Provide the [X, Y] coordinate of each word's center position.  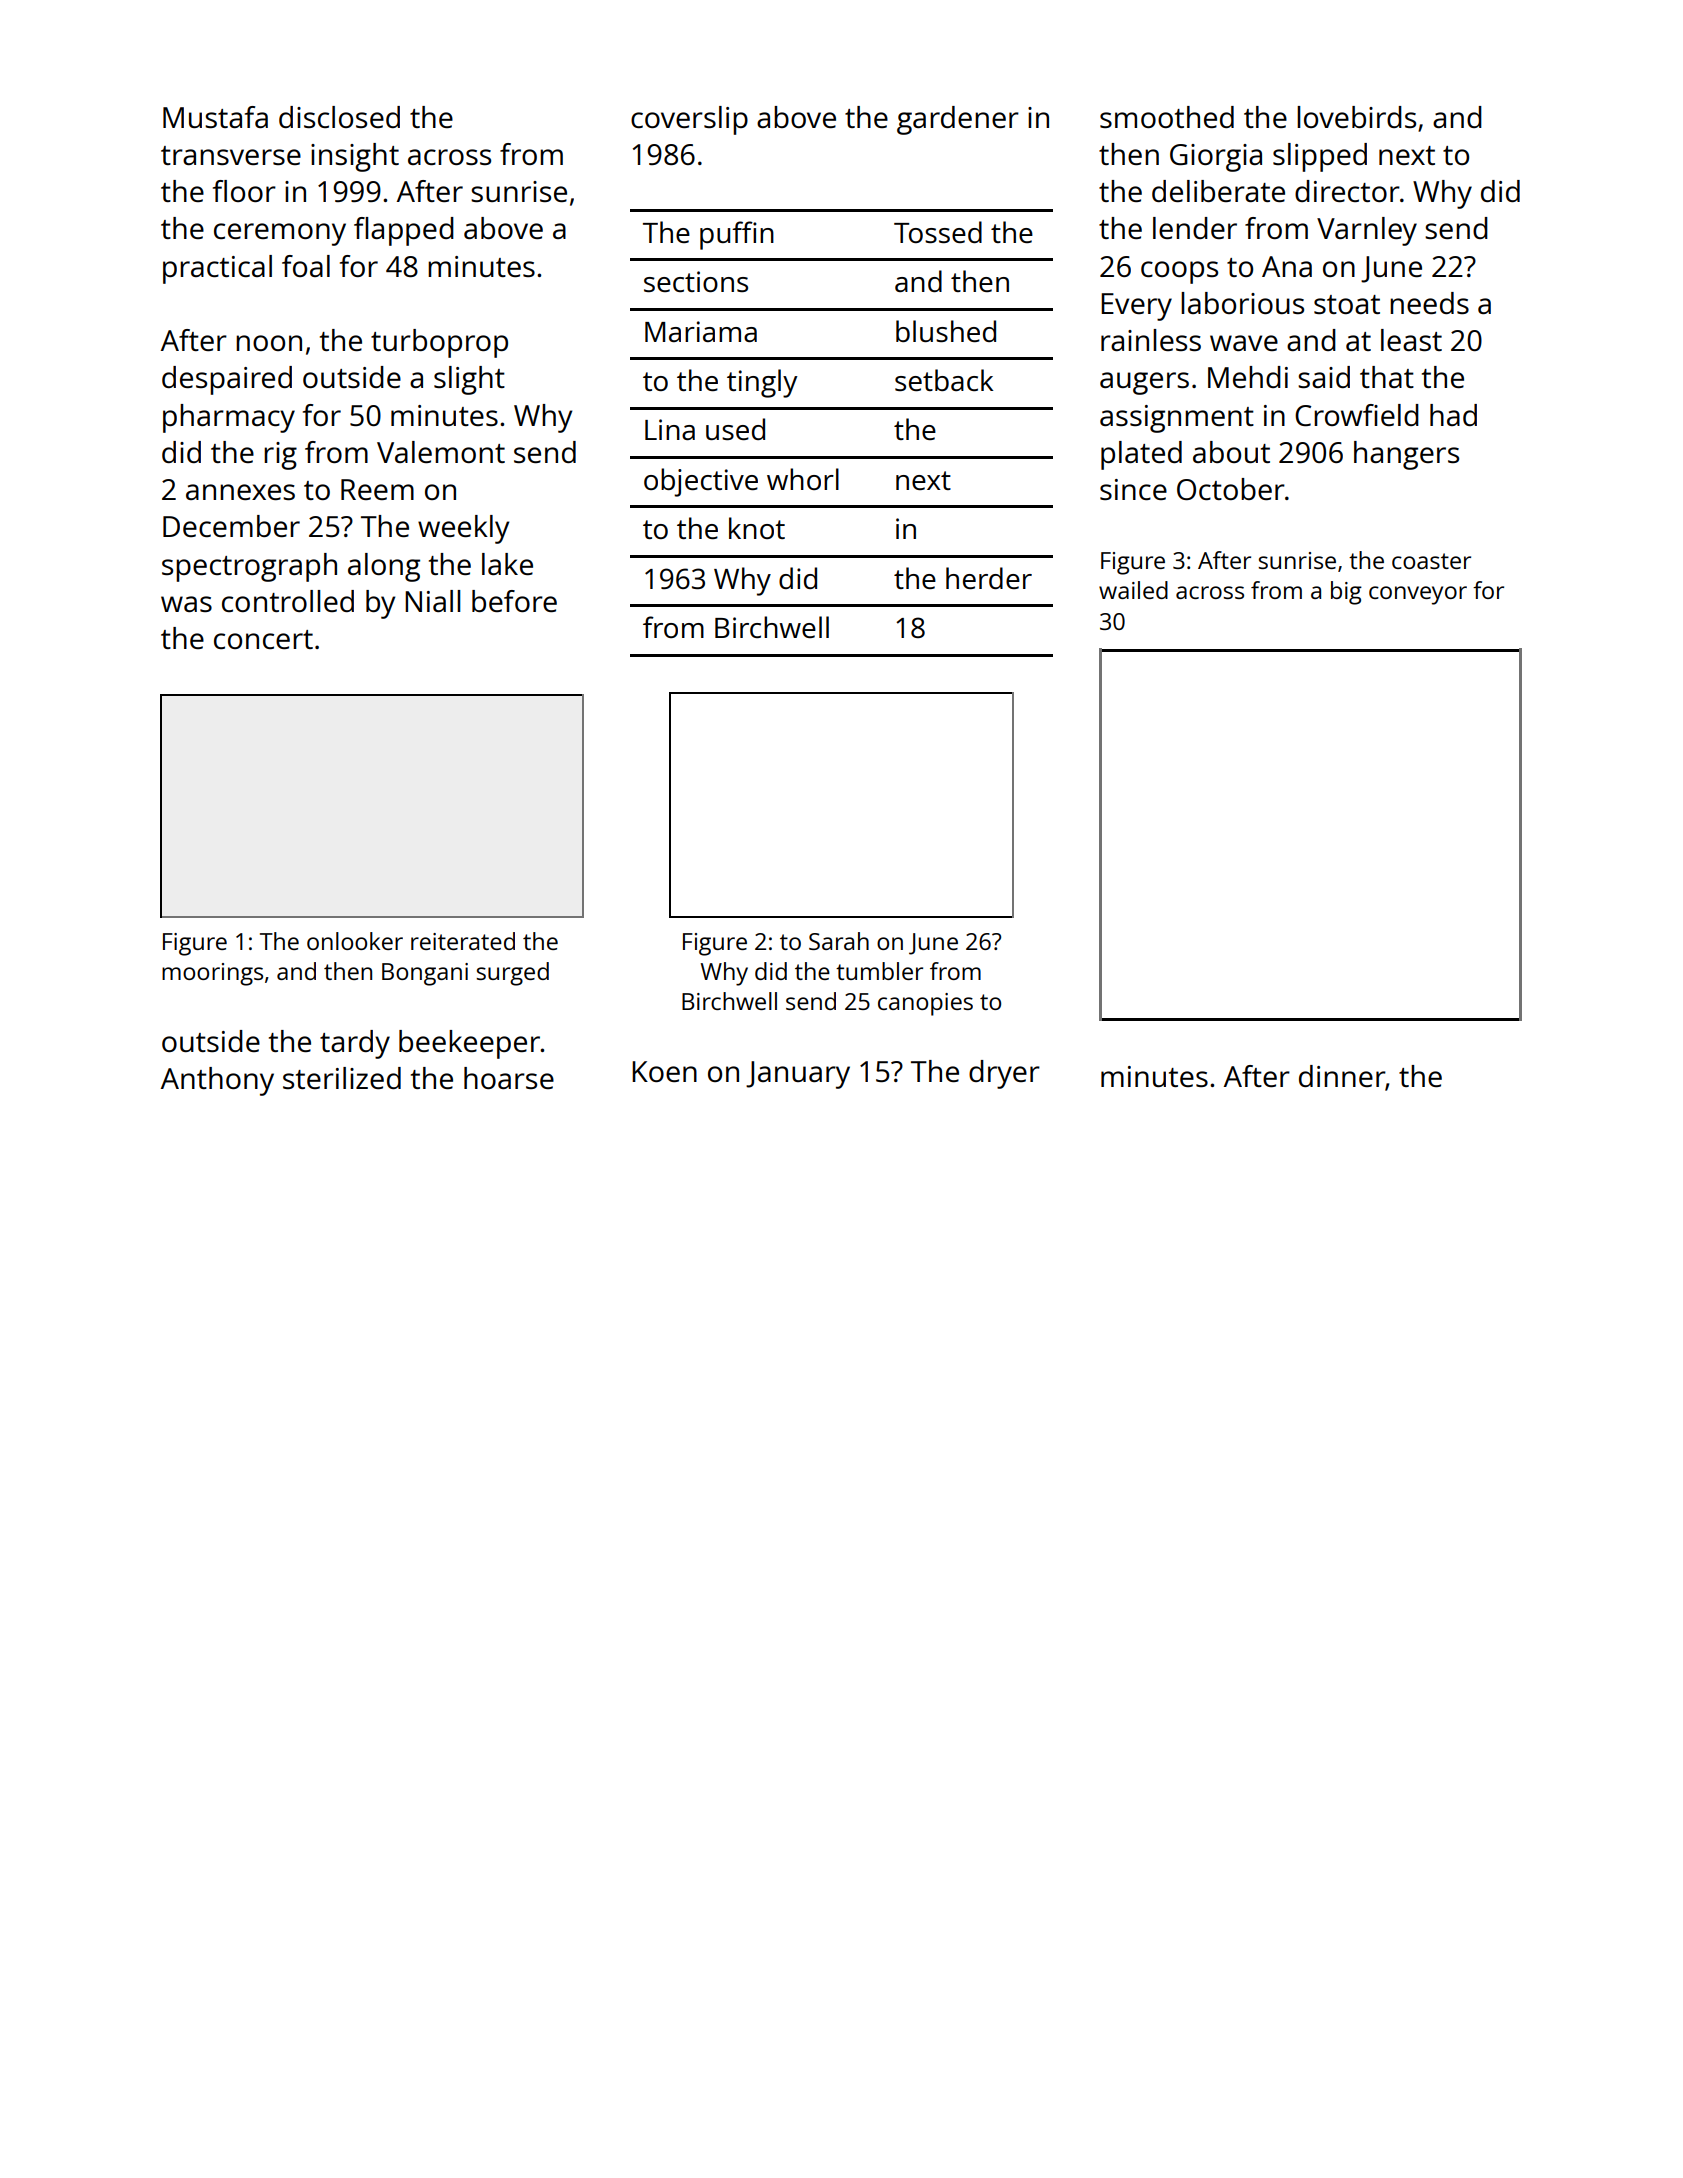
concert [263, 639]
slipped [1320, 157]
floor [244, 191]
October [1231, 489]
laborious [1242, 303]
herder [989, 578]
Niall [433, 601]
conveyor [1418, 595]
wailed [1133, 590]
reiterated [463, 941]
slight [469, 380]
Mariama [701, 331]
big [1346, 593]
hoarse [509, 1078]
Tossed [938, 232]
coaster [1431, 561]
